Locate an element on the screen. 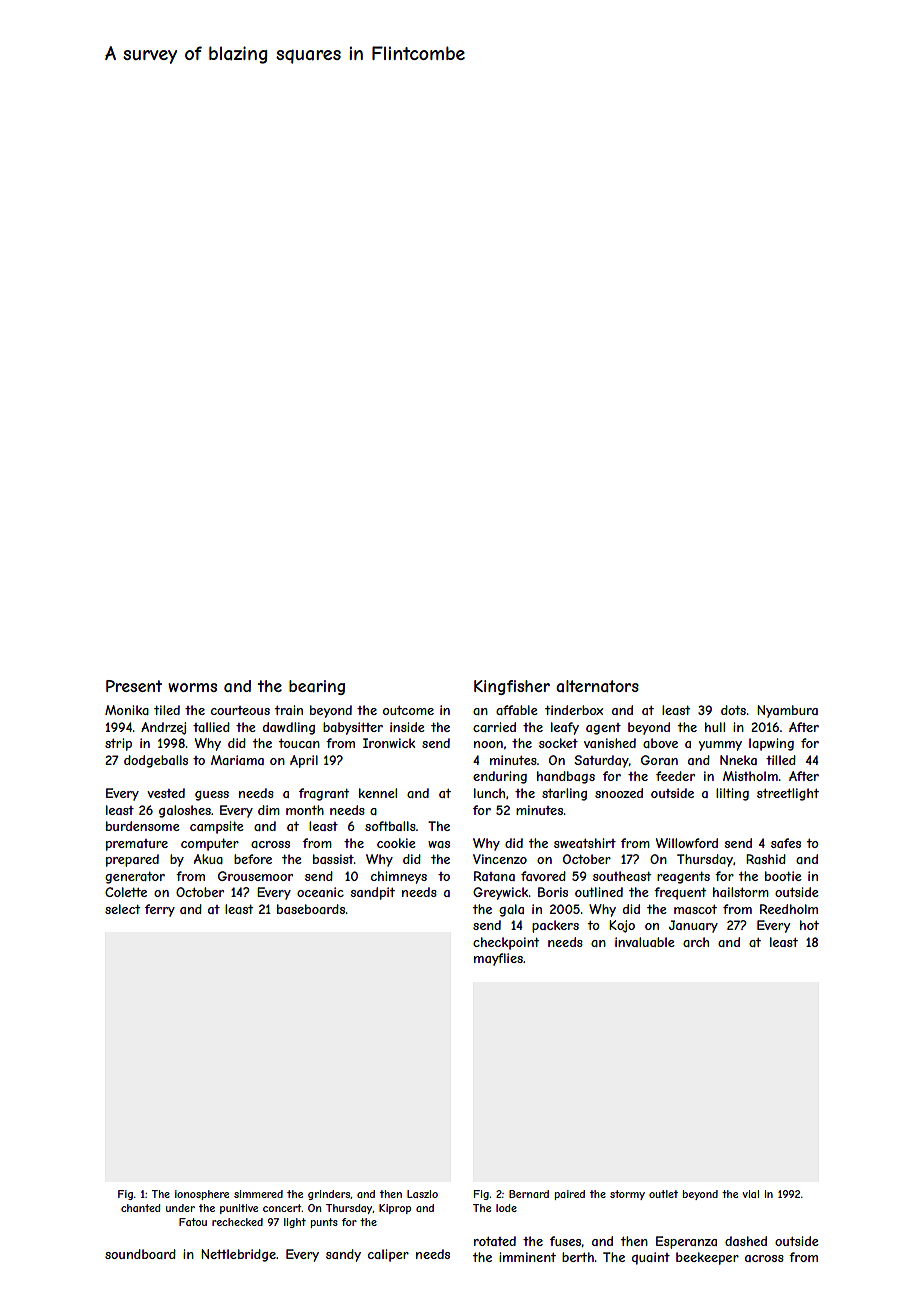 This screenshot has width=924, height=1308. lilting is located at coordinates (732, 794).
